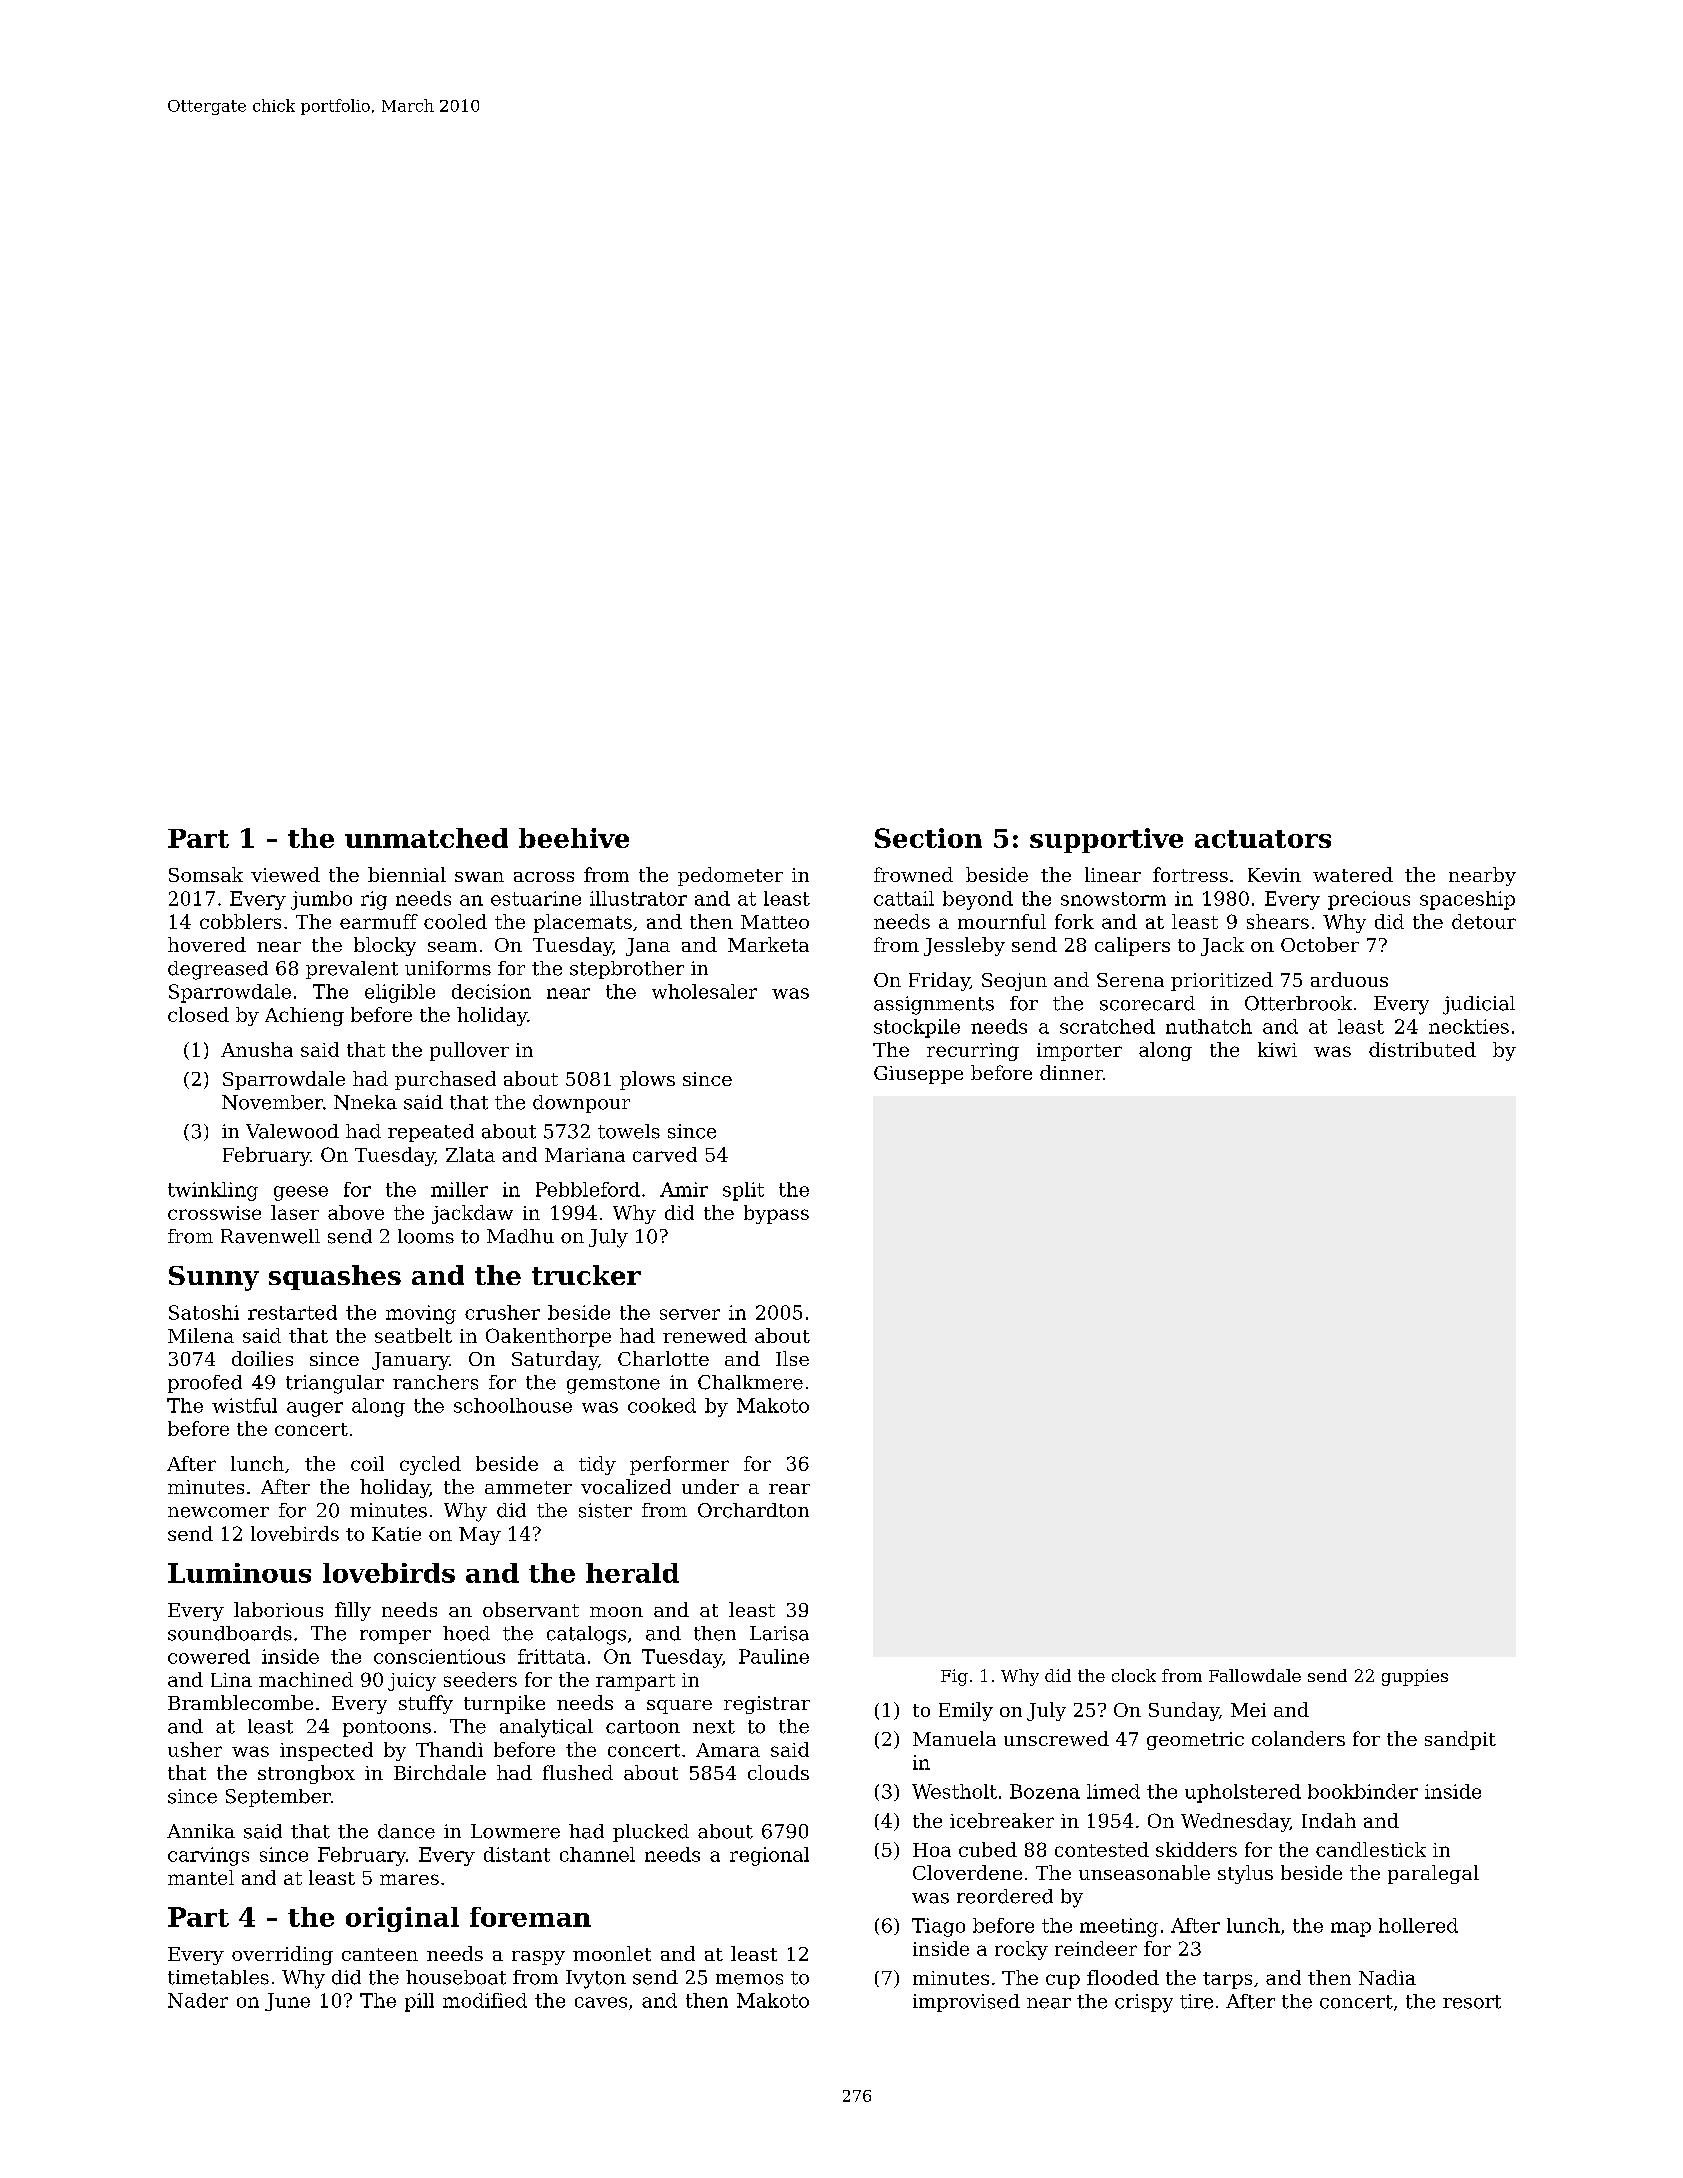 This screenshot has height=2178, width=1683. I want to click on looms, so click(426, 1236).
